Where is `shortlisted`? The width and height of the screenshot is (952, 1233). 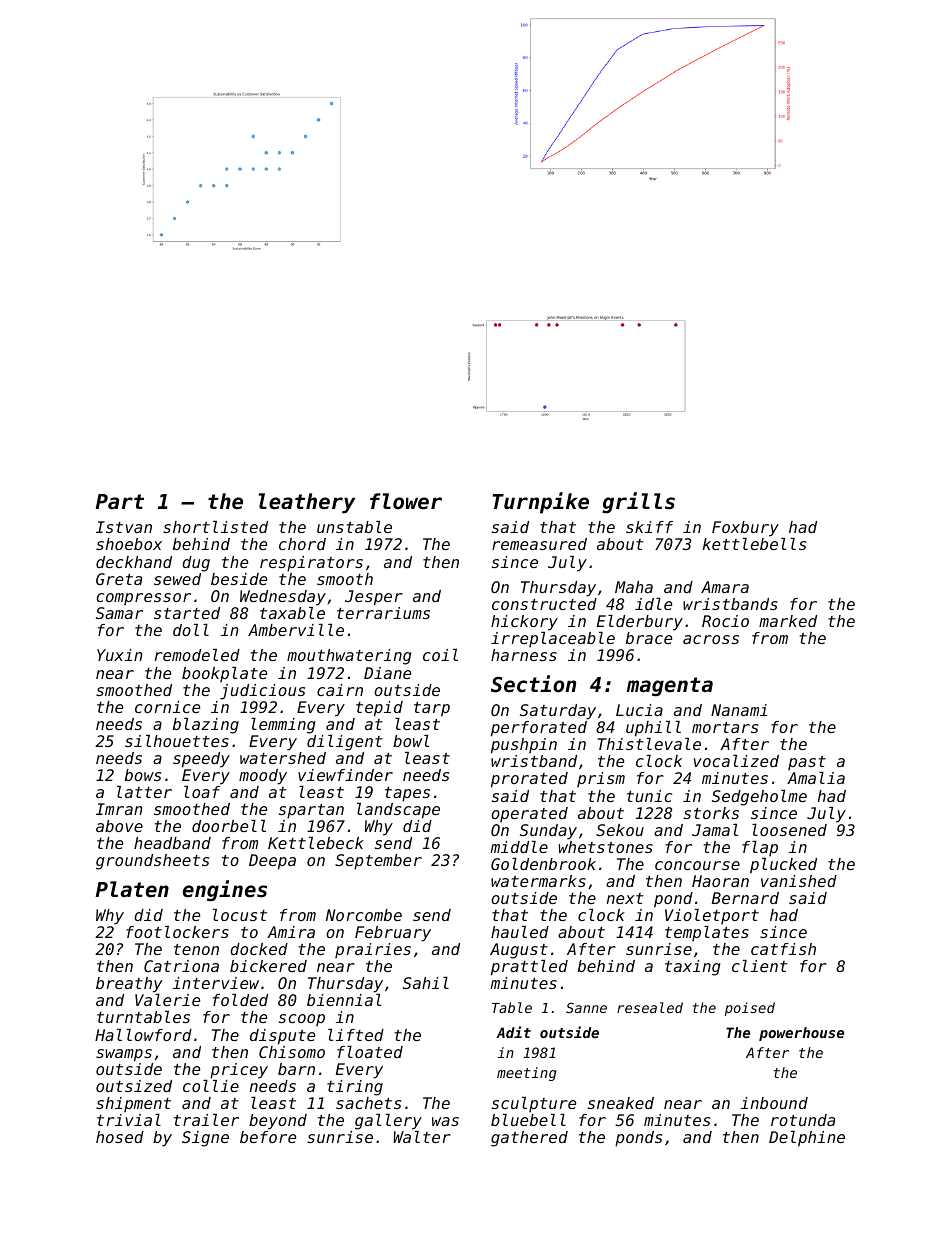
shortlisted is located at coordinates (215, 527).
